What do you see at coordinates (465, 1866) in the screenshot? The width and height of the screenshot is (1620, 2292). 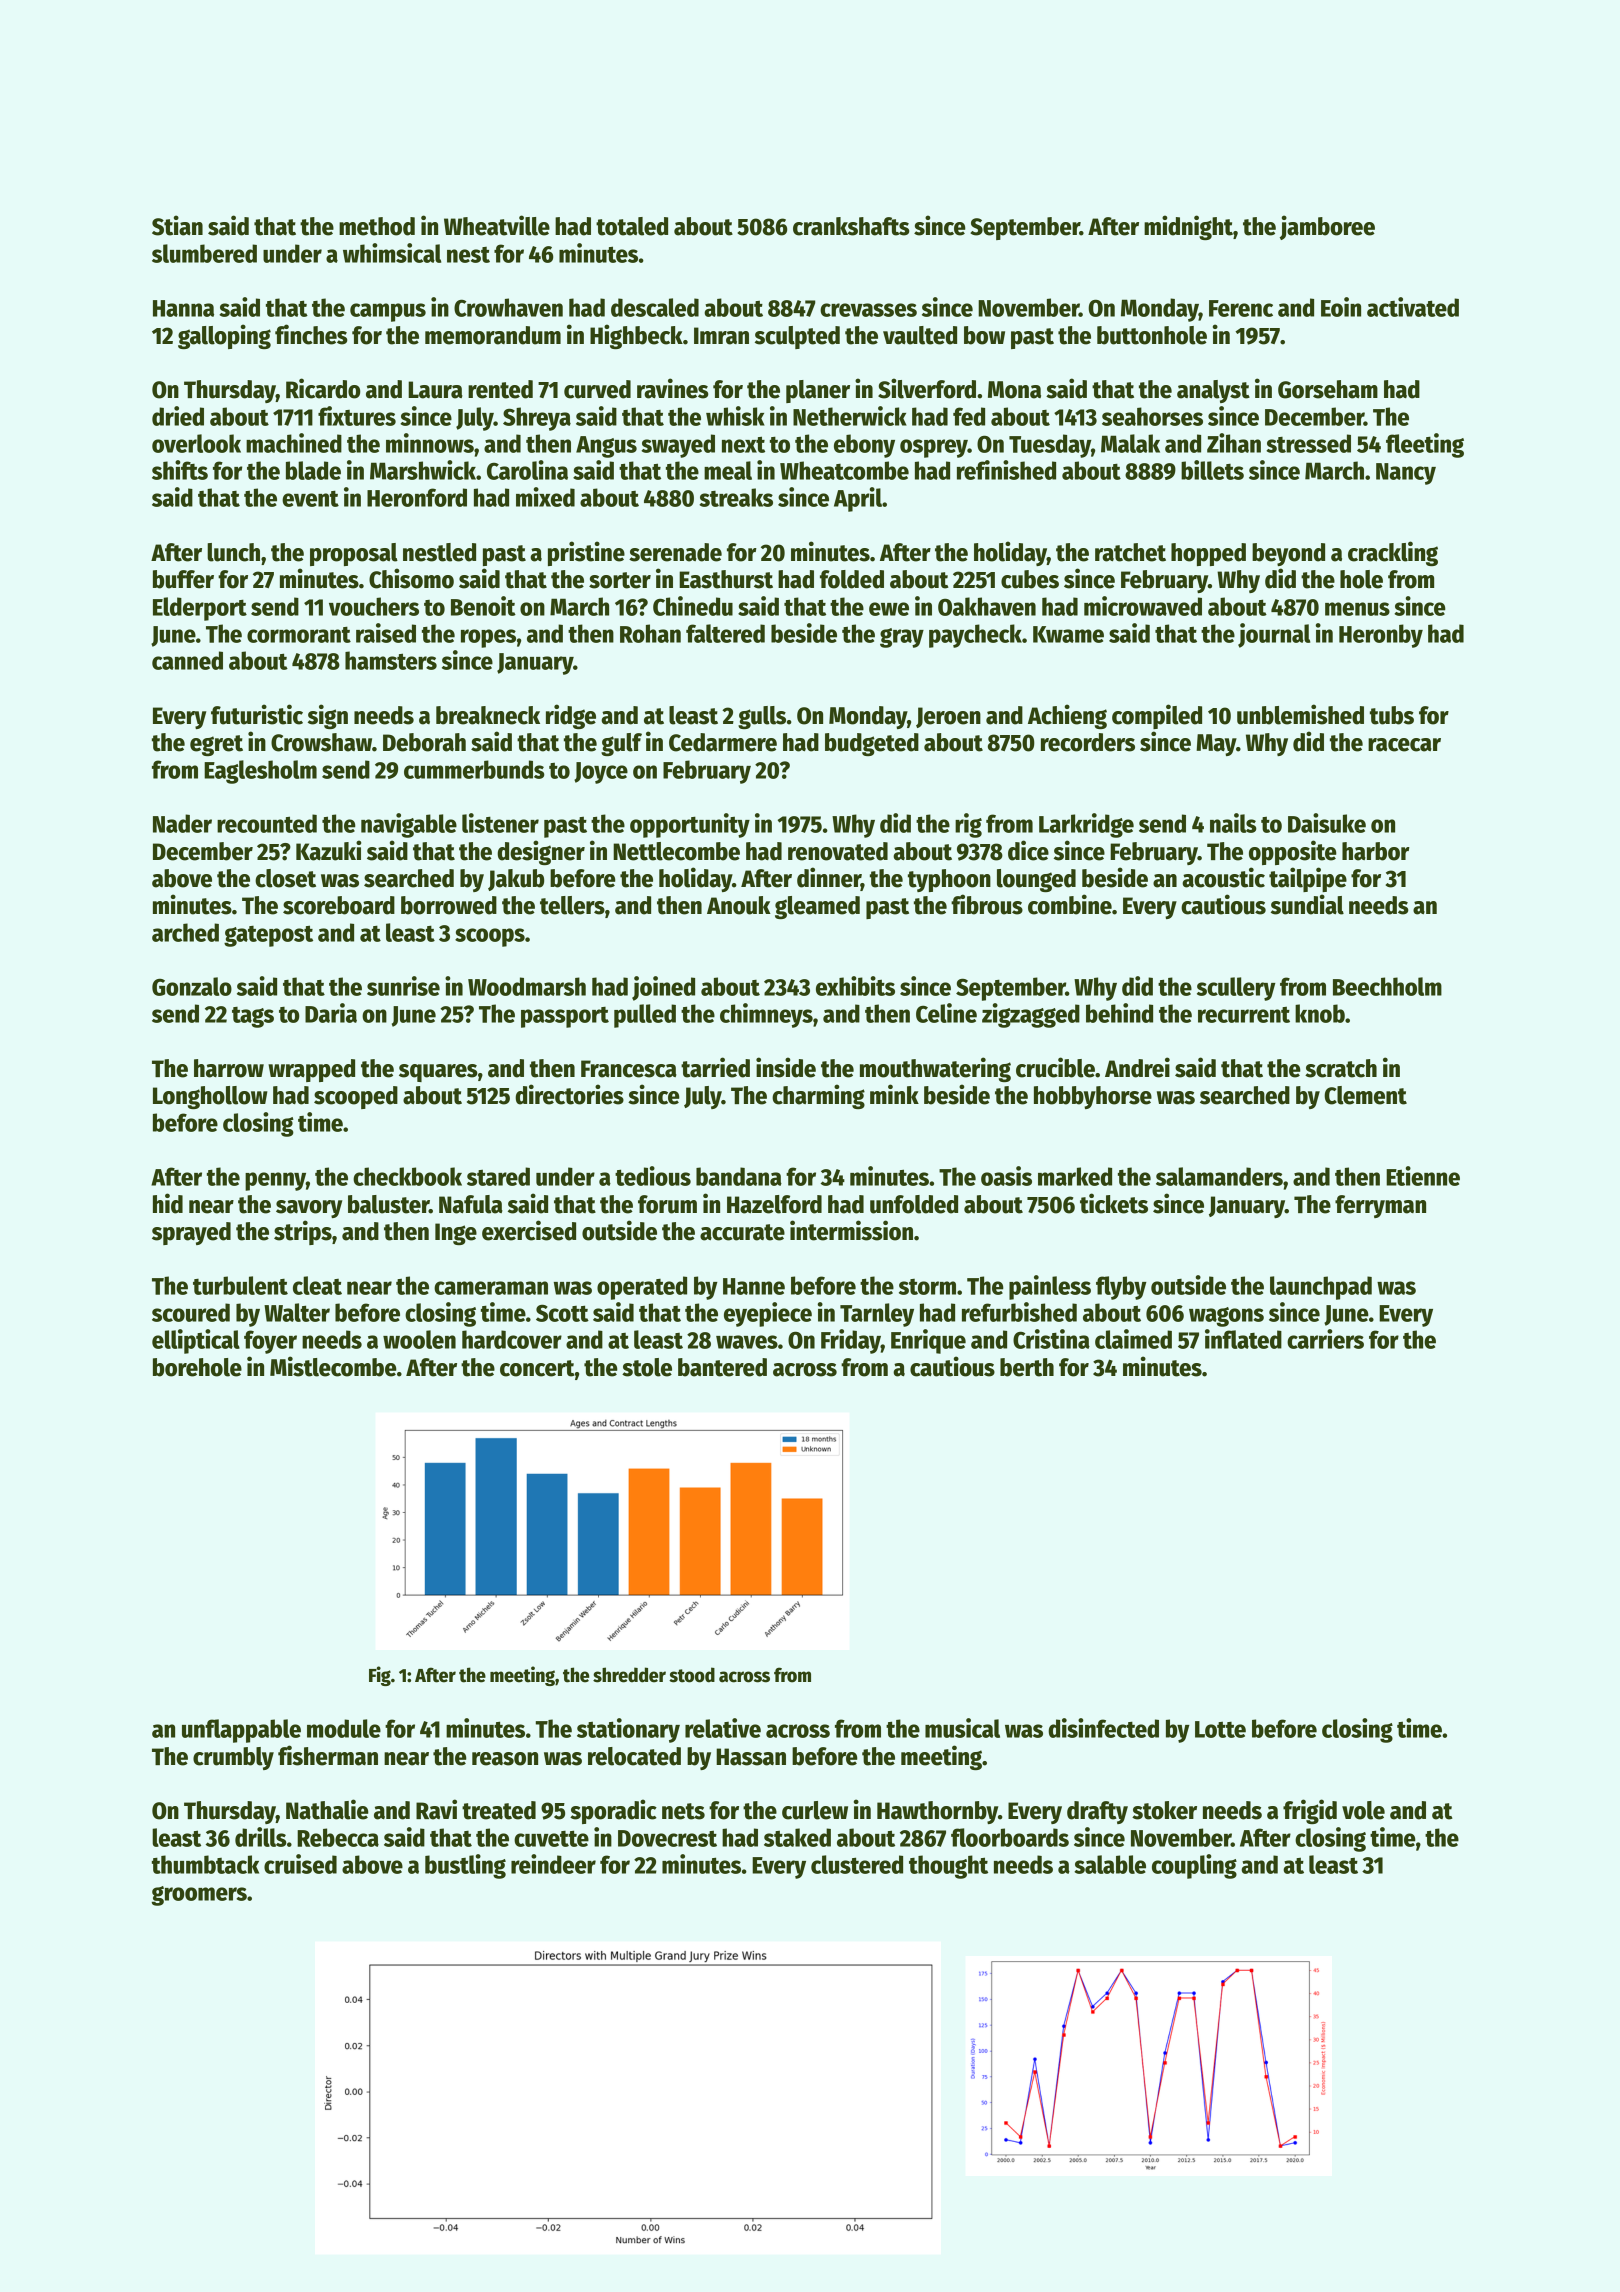 I see `bustling` at bounding box center [465, 1866].
